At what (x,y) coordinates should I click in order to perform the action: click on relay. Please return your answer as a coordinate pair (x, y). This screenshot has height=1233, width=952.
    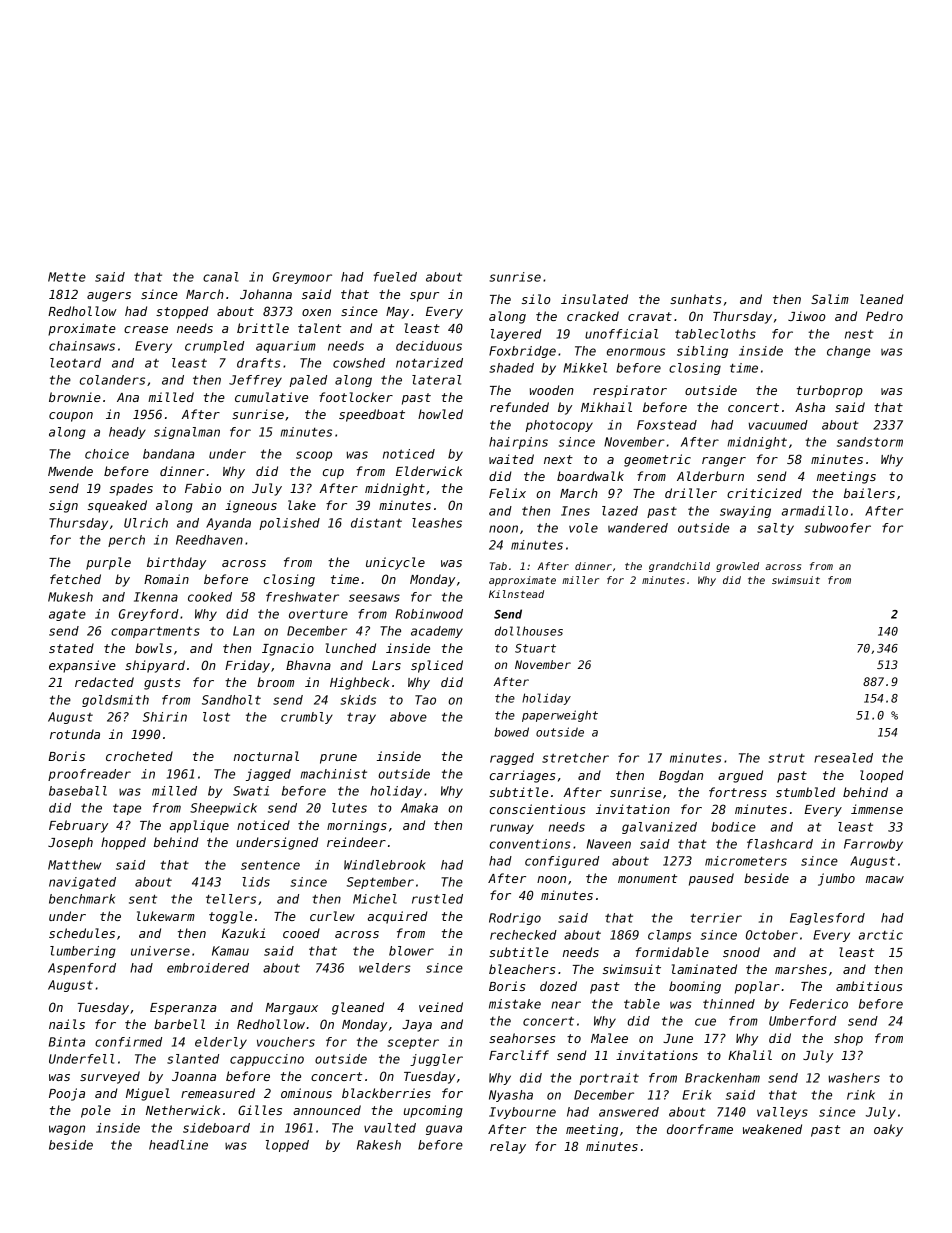
    Looking at the image, I should click on (508, 1147).
